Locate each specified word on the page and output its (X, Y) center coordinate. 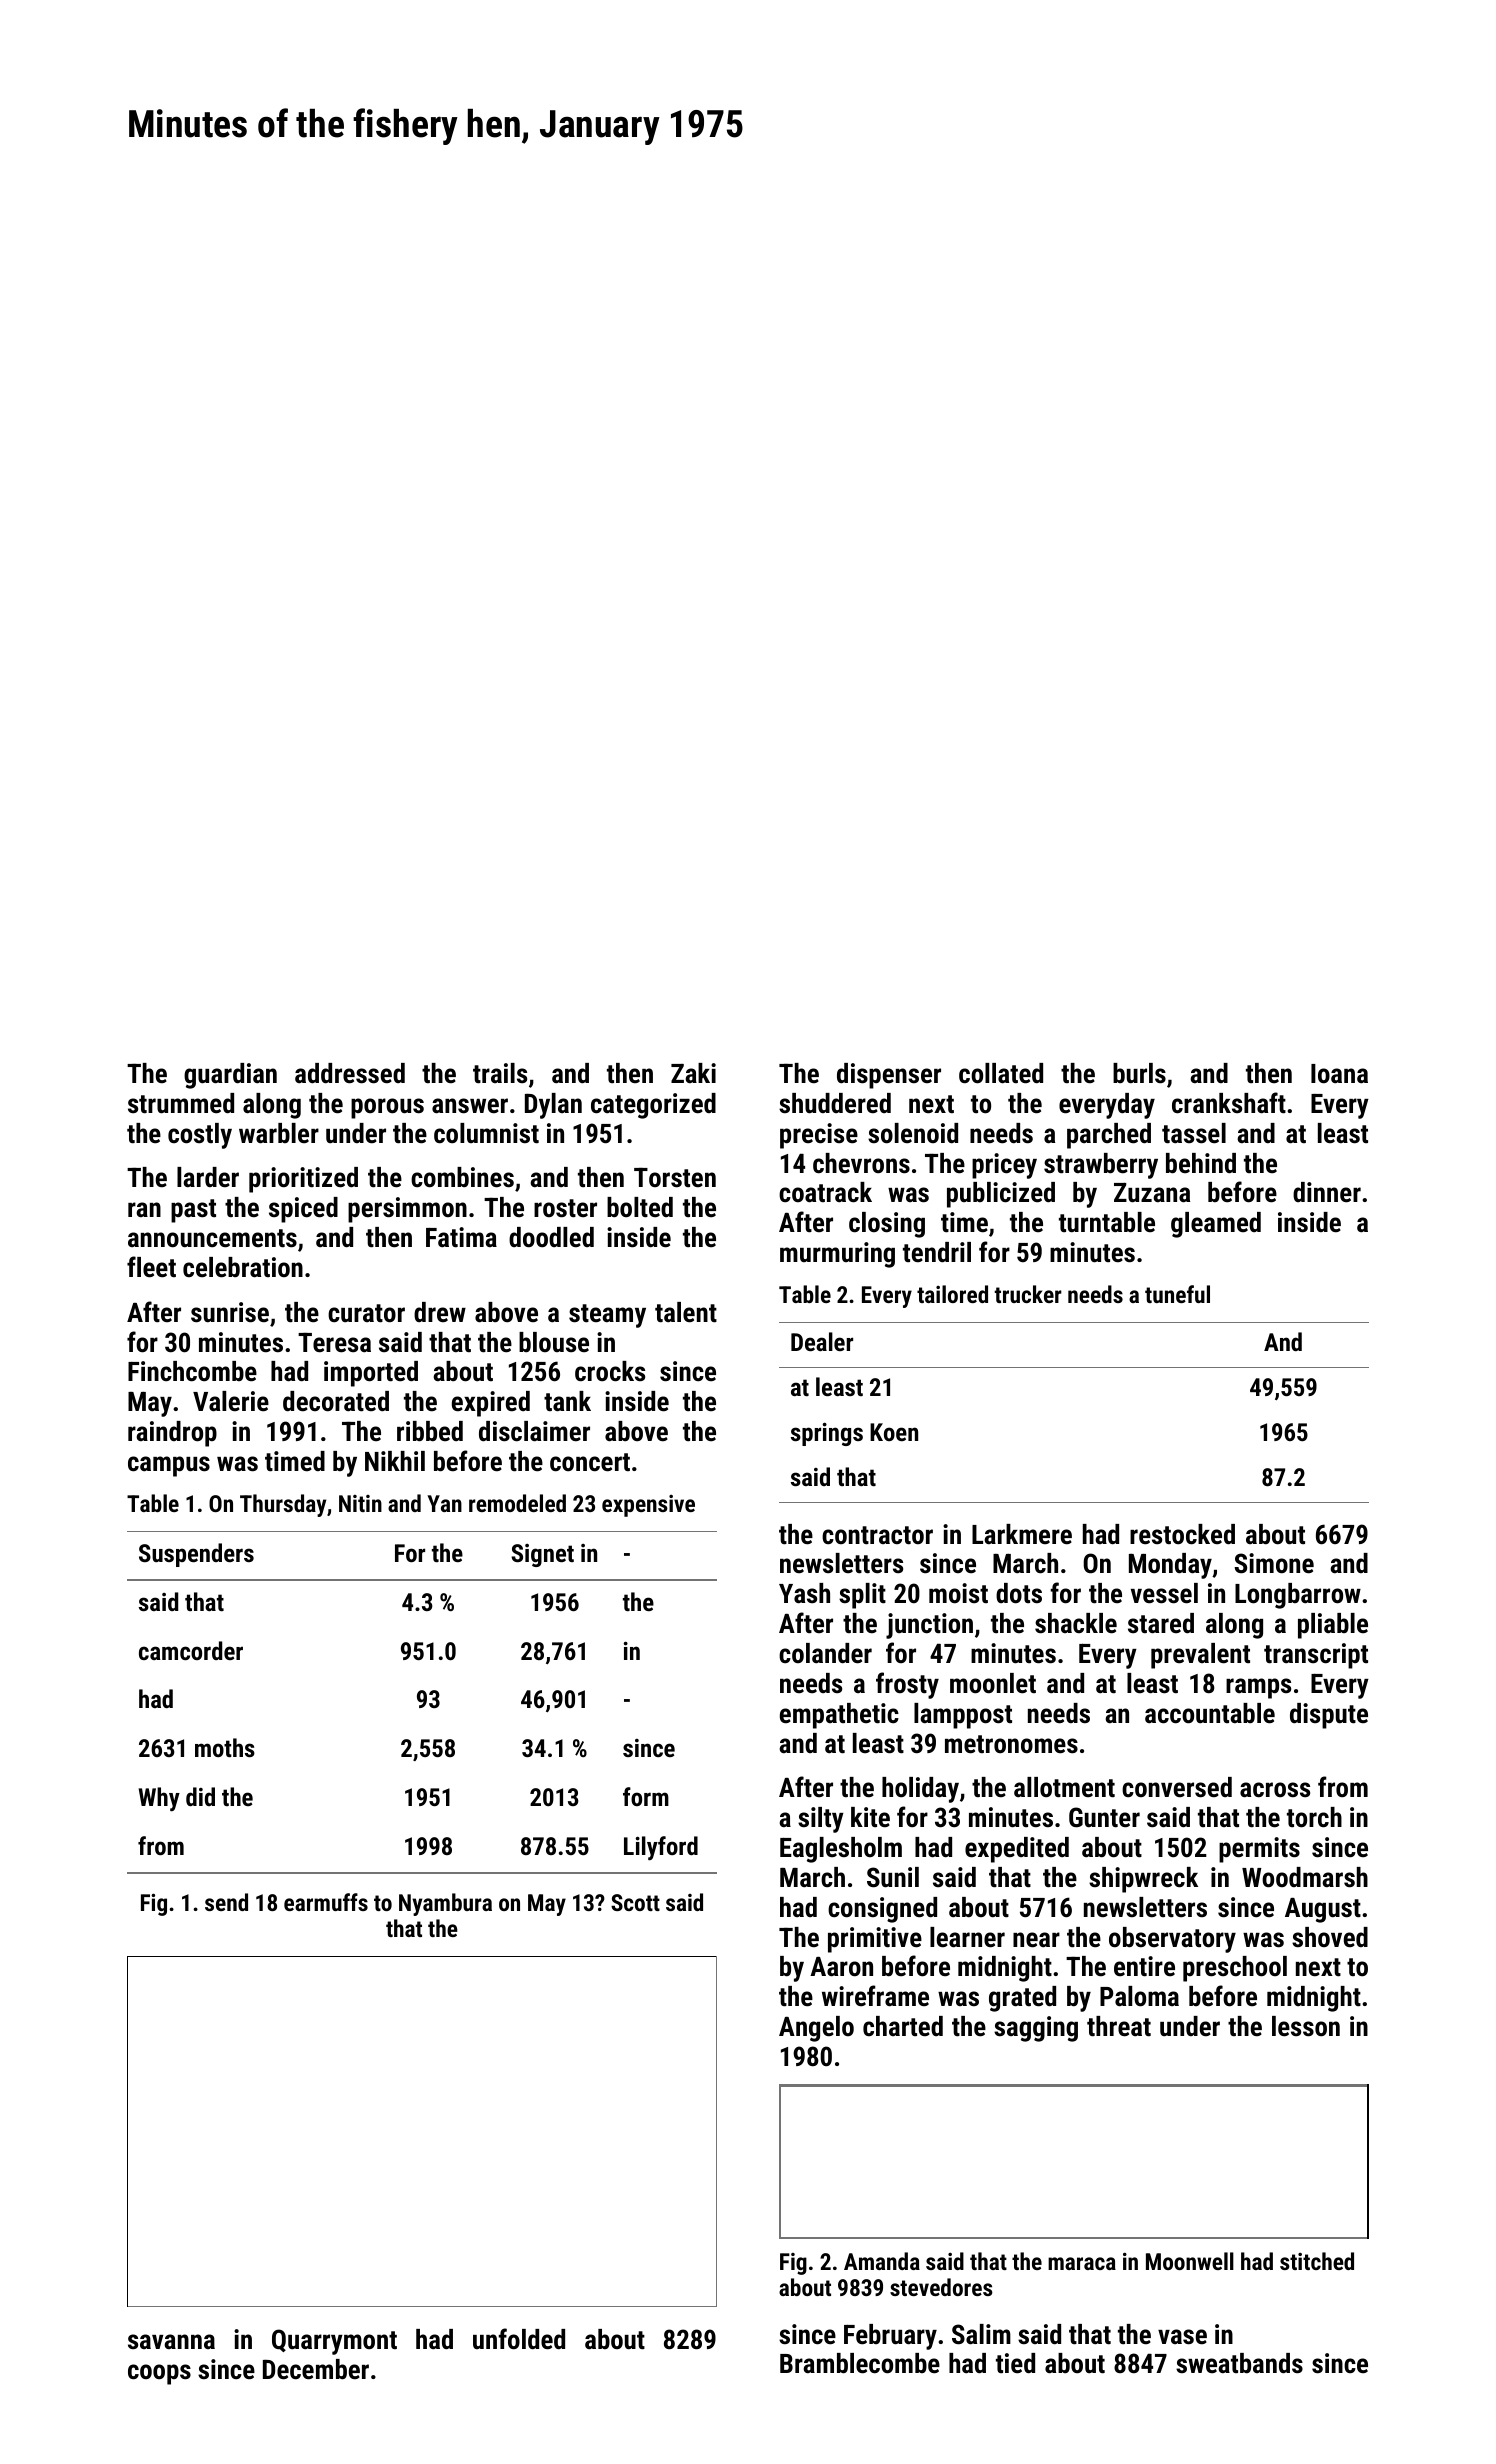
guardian (230, 1076)
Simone (1274, 1563)
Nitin (360, 1503)
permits (1259, 1850)
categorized (653, 1106)
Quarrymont (334, 2342)
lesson (1306, 2026)
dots (1019, 1593)
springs (827, 1434)
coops (159, 2374)
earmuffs (326, 1902)
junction (929, 1626)
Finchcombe (192, 1371)
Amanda (882, 2261)
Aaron (841, 1966)
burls (1139, 1073)
